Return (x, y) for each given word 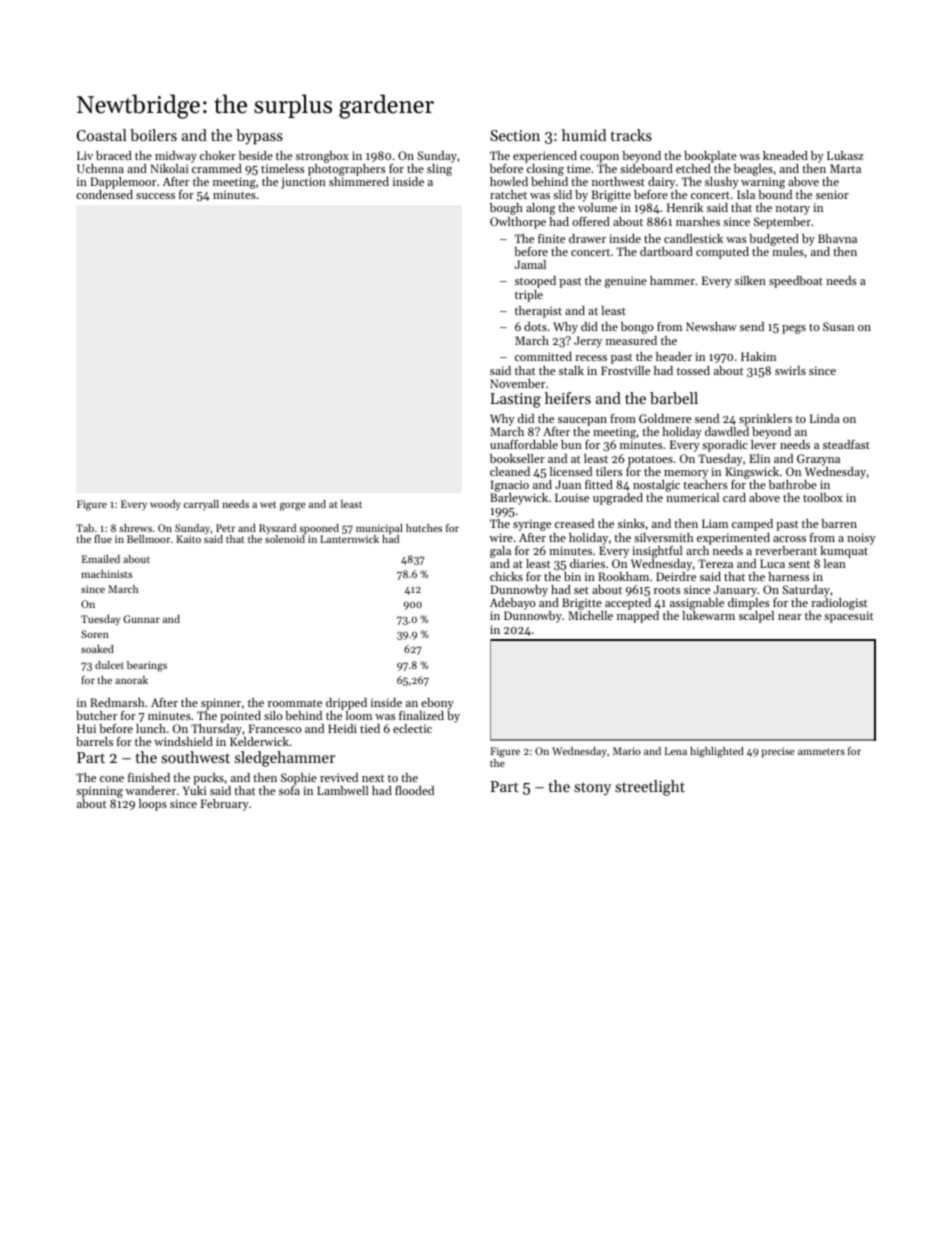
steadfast (846, 444)
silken (750, 280)
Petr (225, 528)
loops (153, 805)
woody (165, 505)
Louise (572, 497)
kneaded (785, 155)
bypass (259, 137)
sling (439, 170)
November (517, 383)
